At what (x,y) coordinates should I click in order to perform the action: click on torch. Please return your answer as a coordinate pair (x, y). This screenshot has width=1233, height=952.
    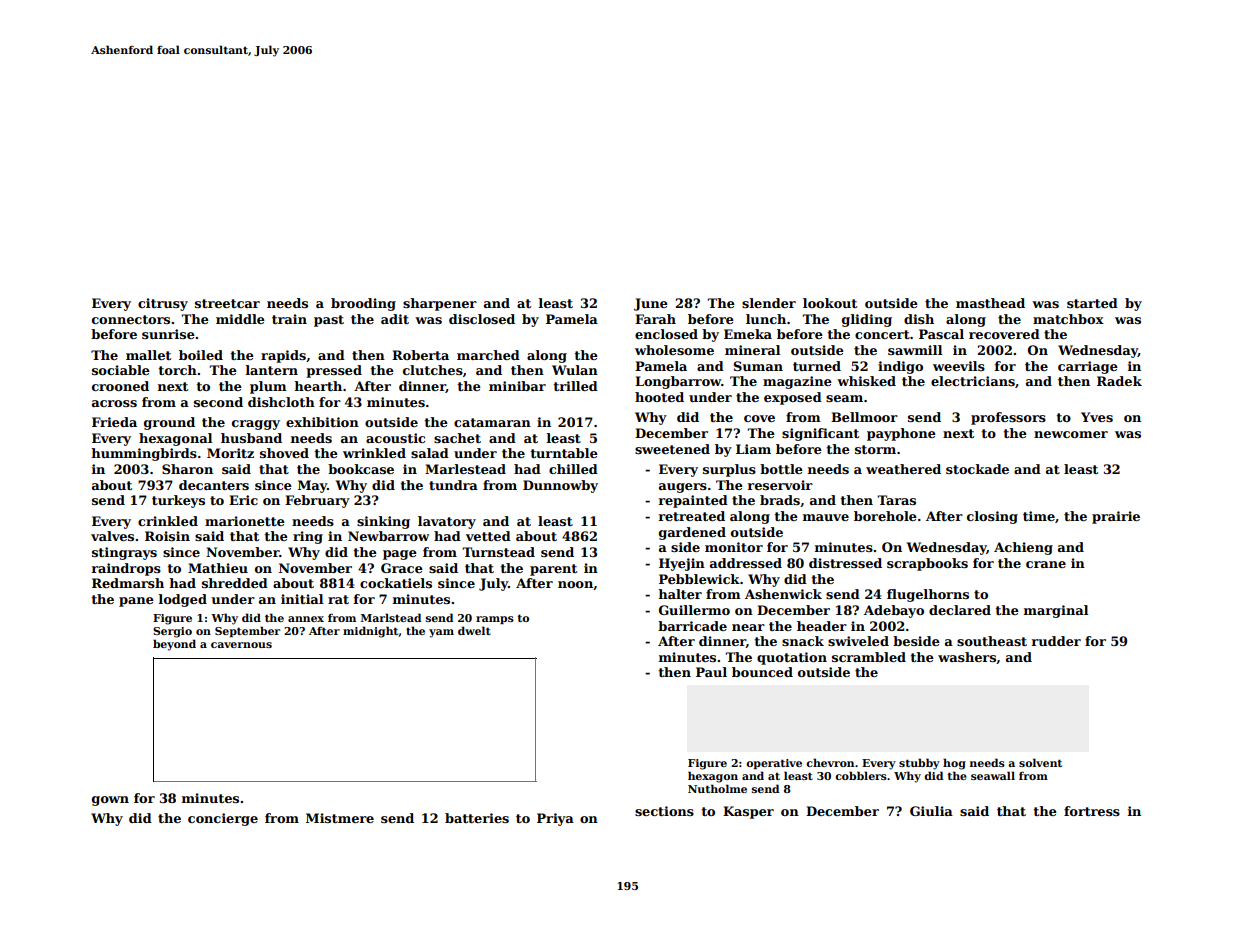
    Looking at the image, I should click on (178, 370).
